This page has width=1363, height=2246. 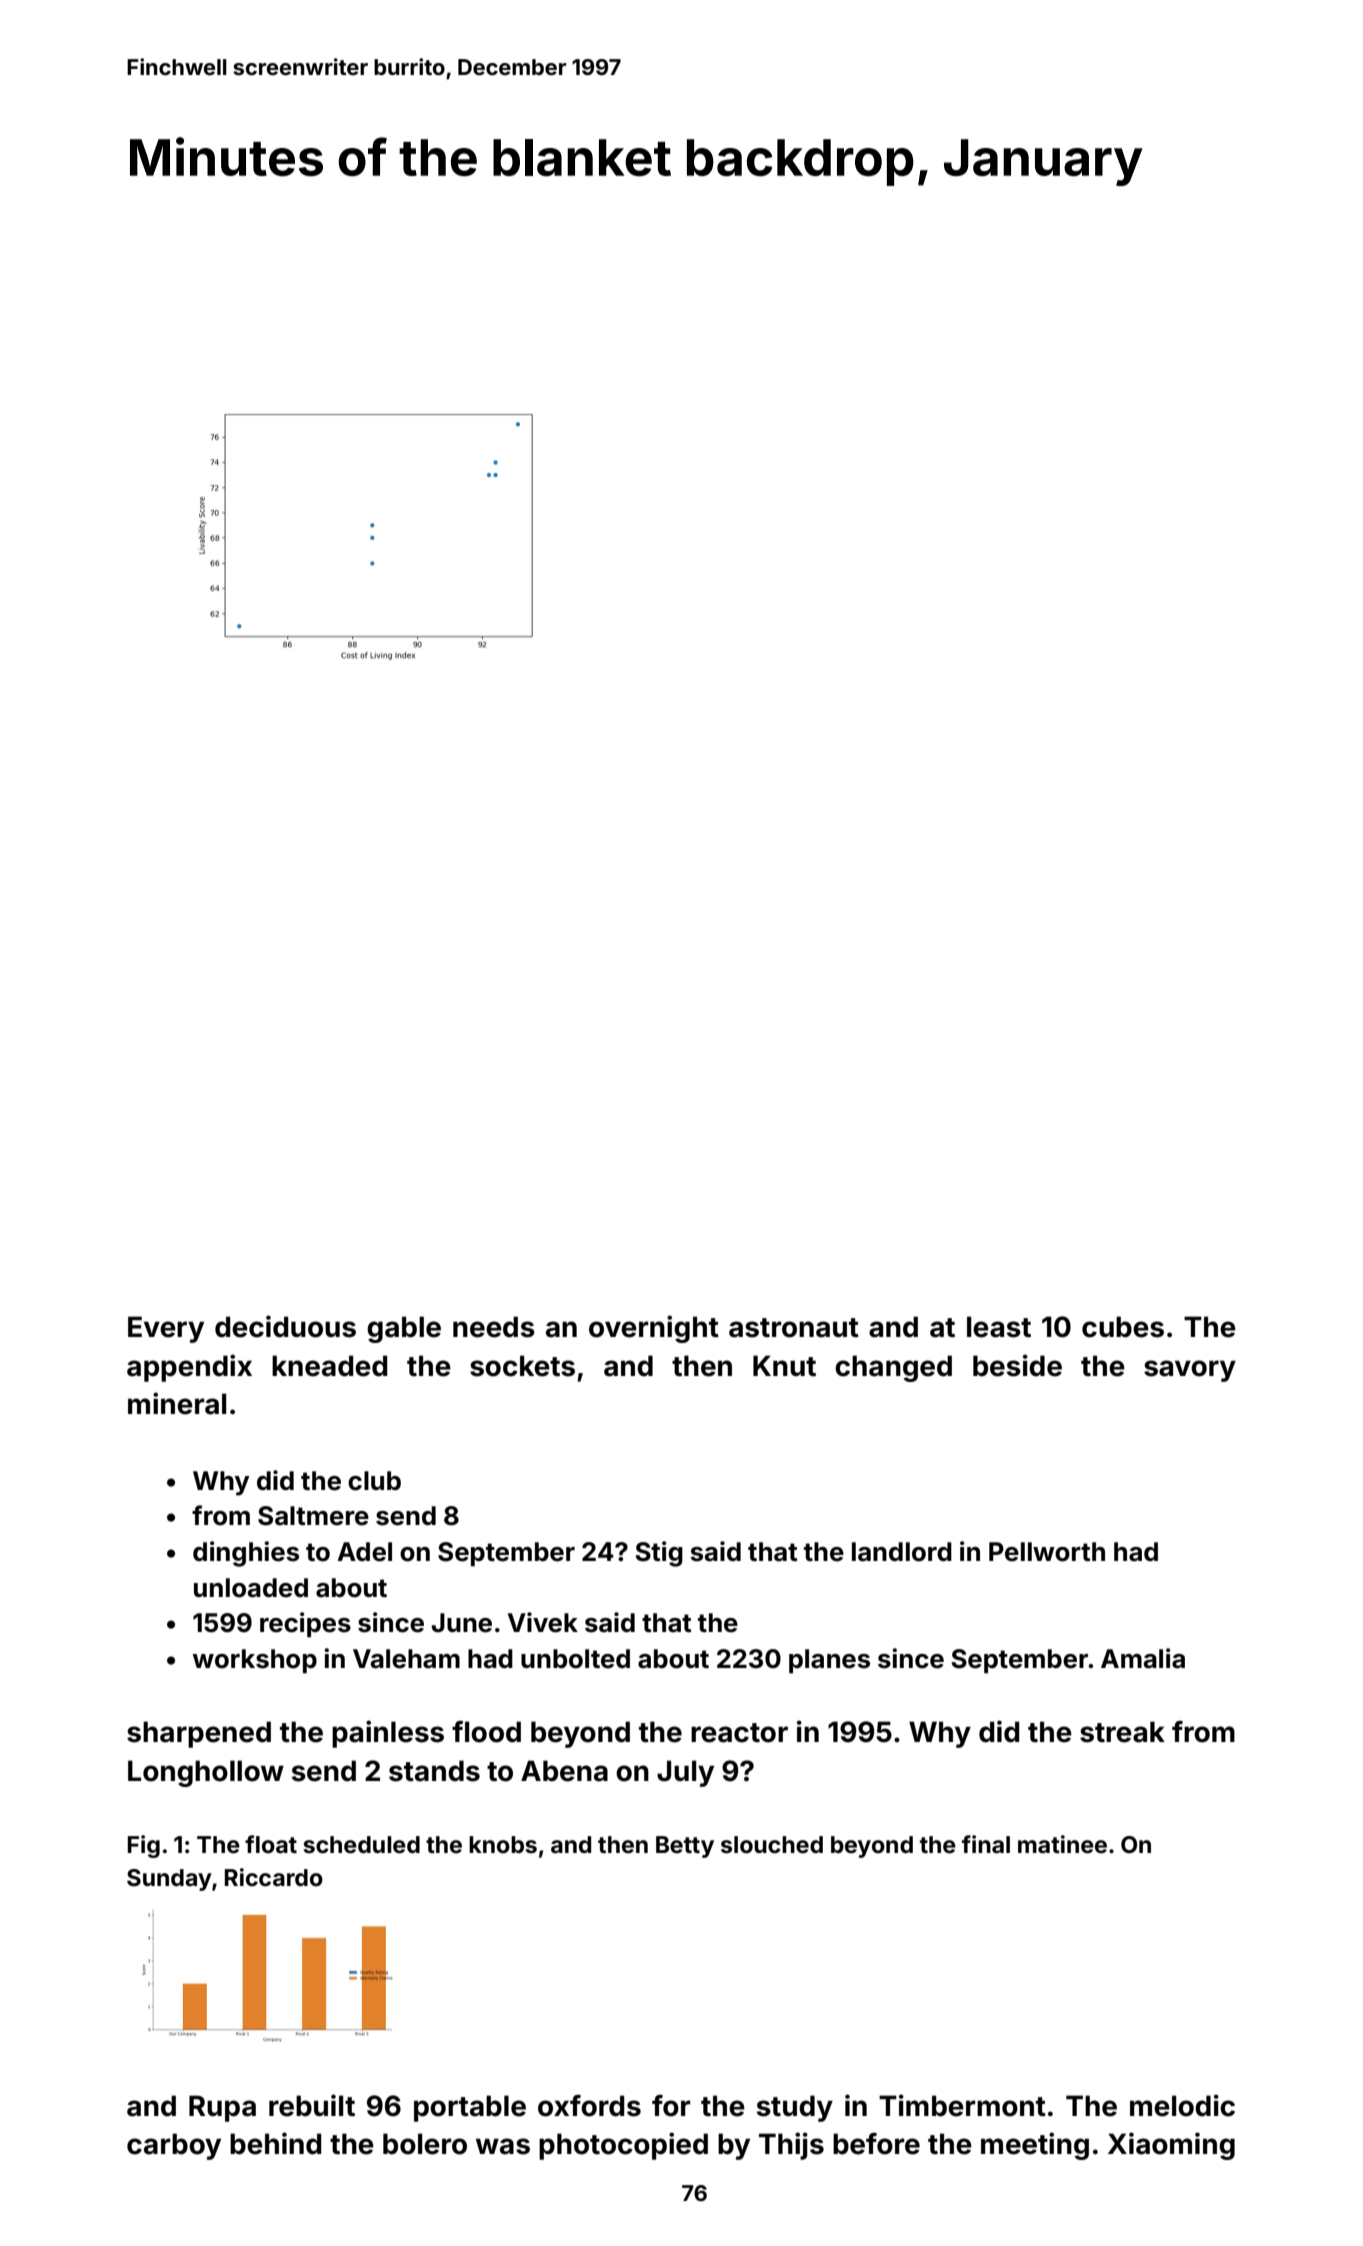 I want to click on cubes, so click(x=1123, y=1327).
